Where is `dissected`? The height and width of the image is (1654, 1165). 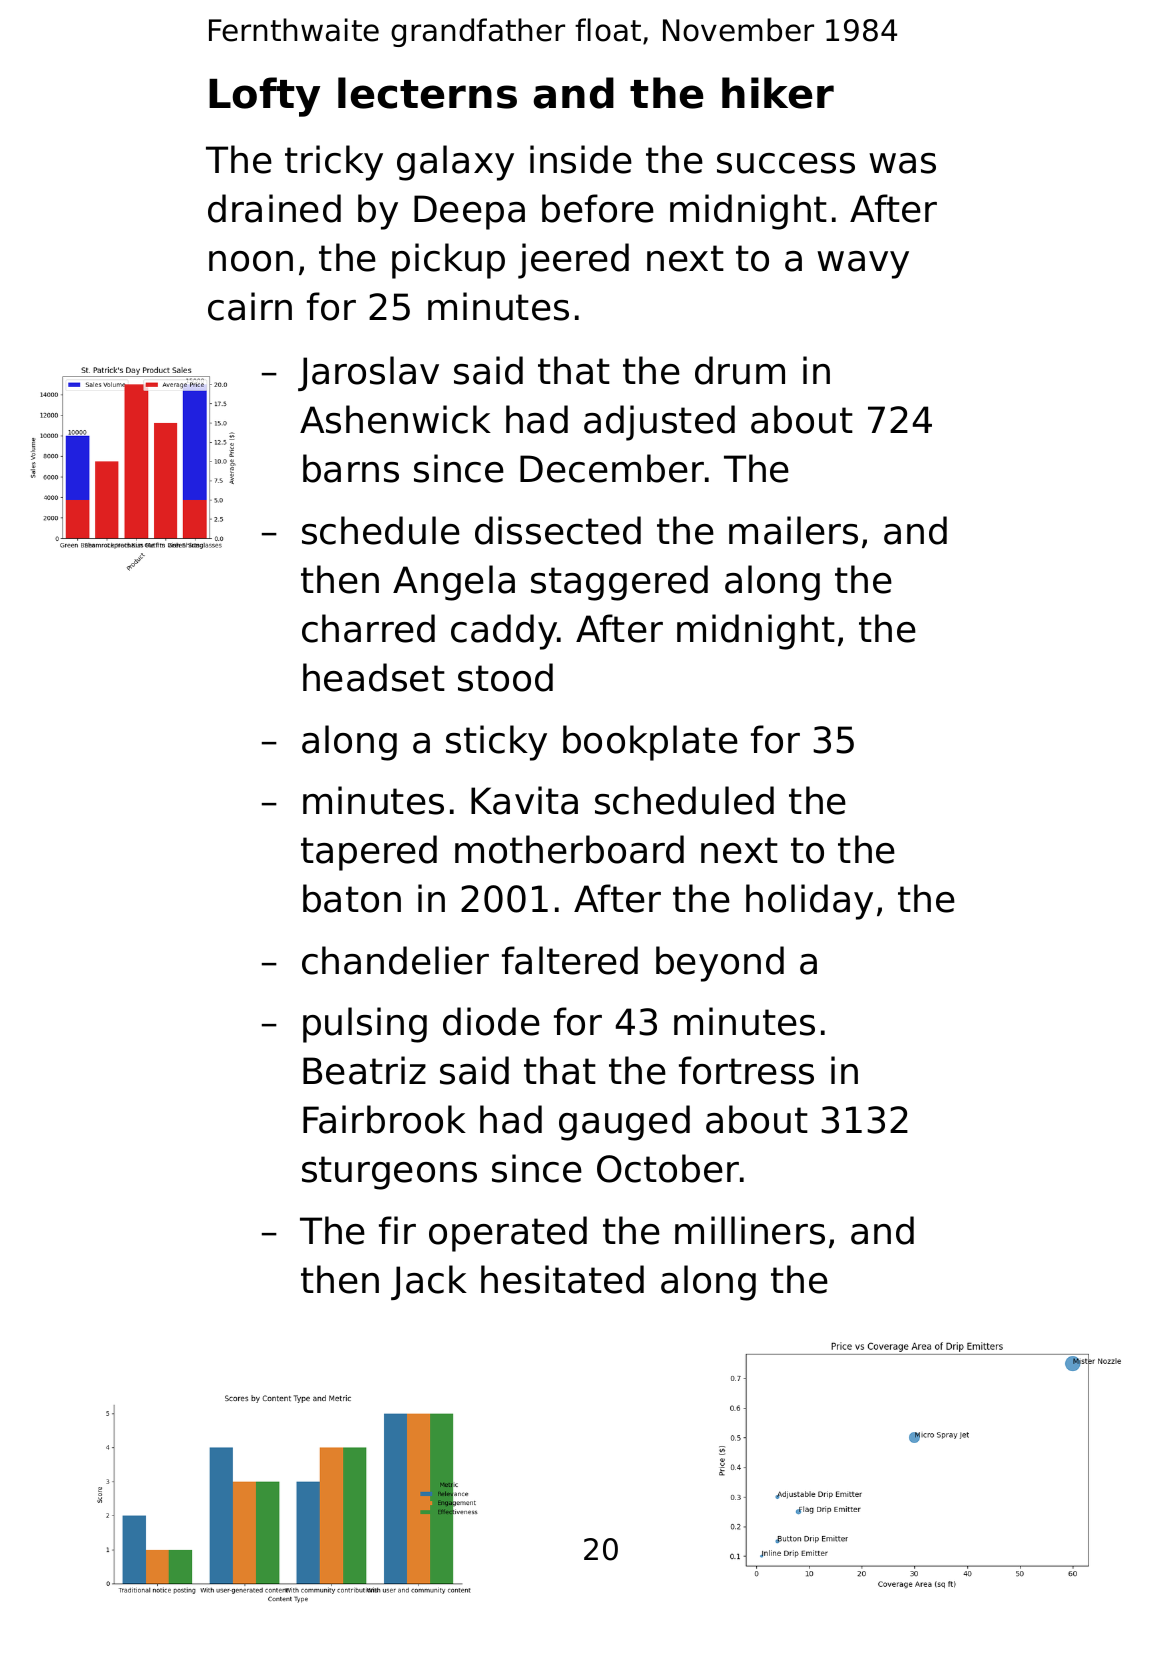
dissected is located at coordinates (558, 530).
